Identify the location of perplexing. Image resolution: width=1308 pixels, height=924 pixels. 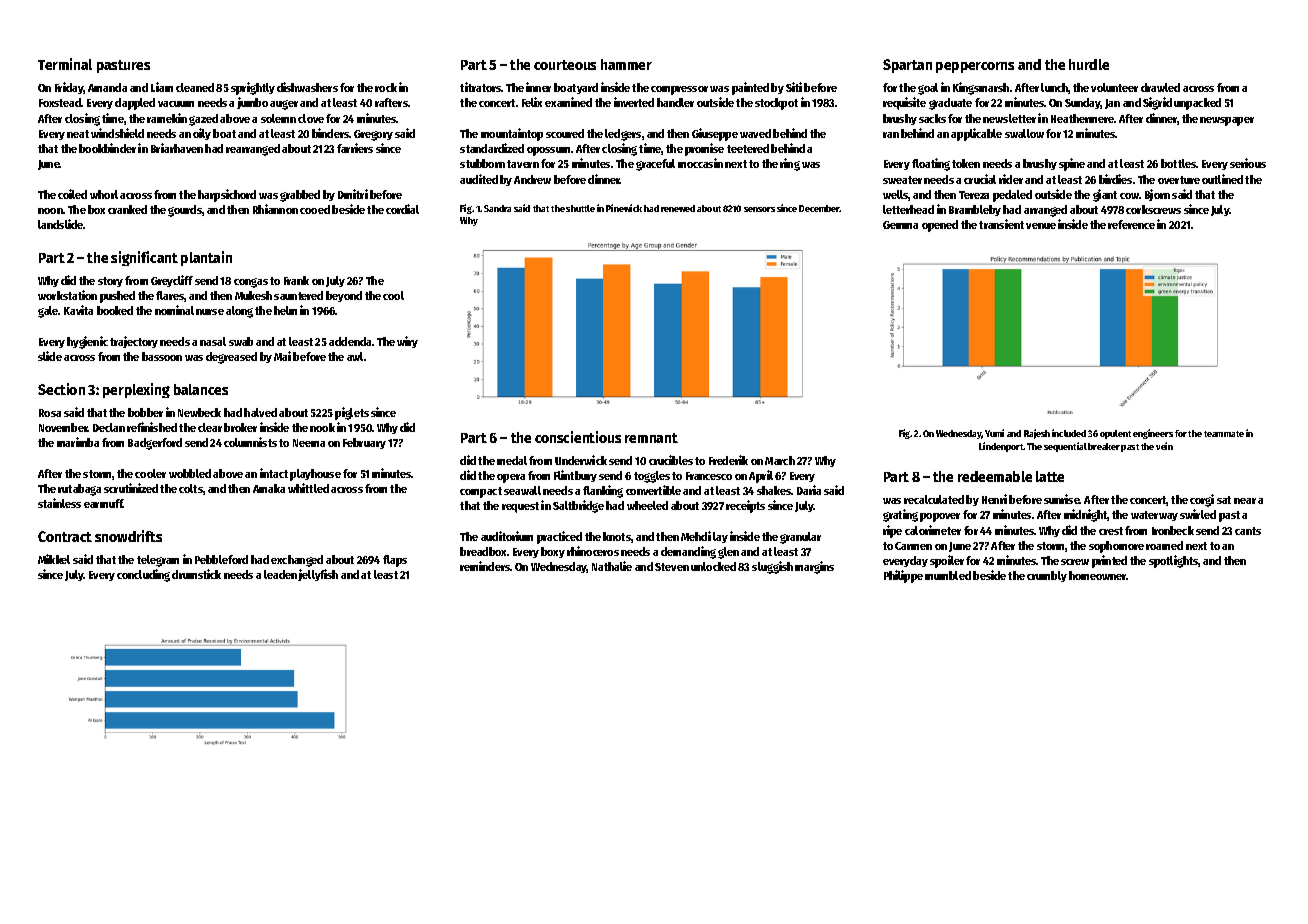
(136, 390).
